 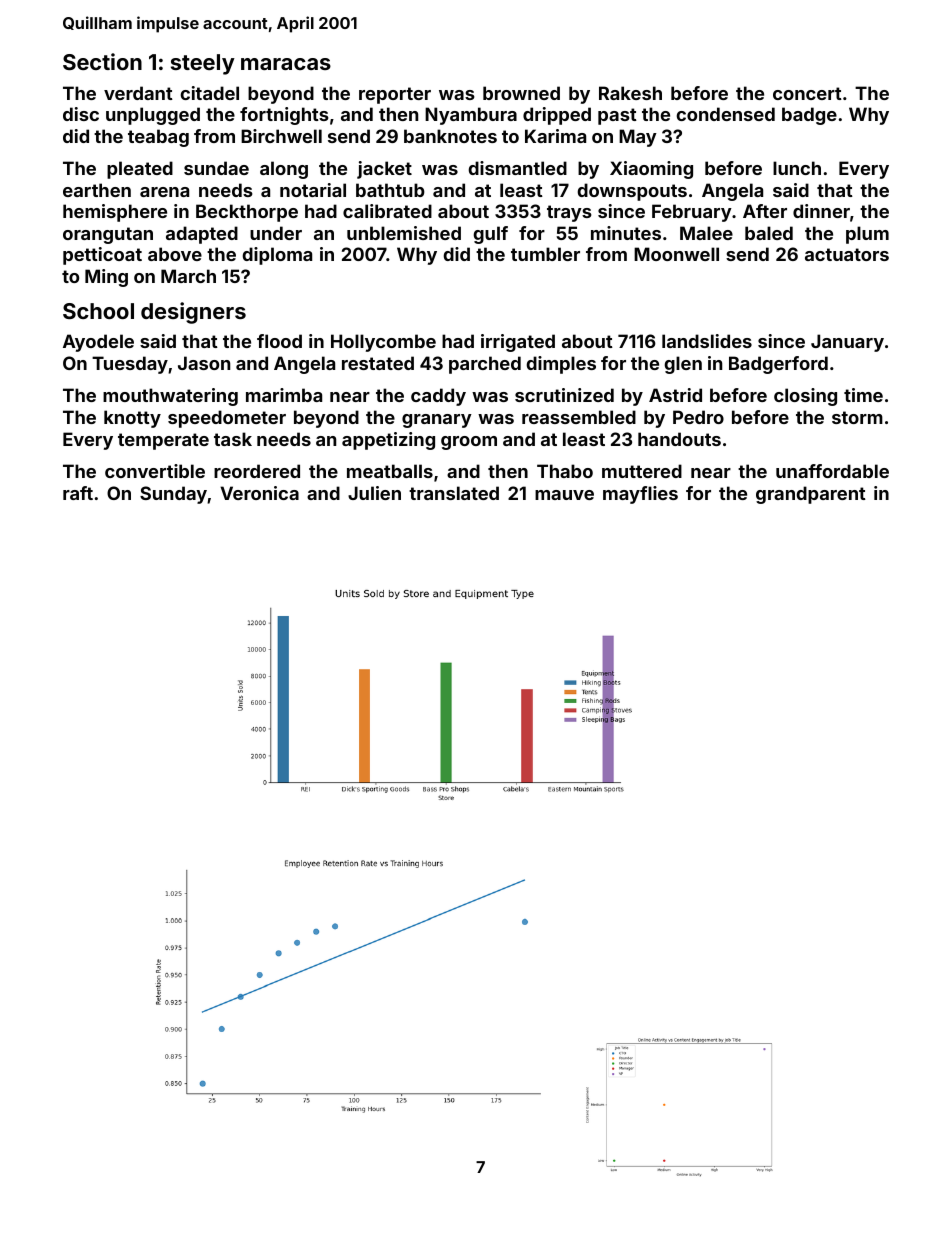 What do you see at coordinates (78, 493) in the image?
I see `raft` at bounding box center [78, 493].
